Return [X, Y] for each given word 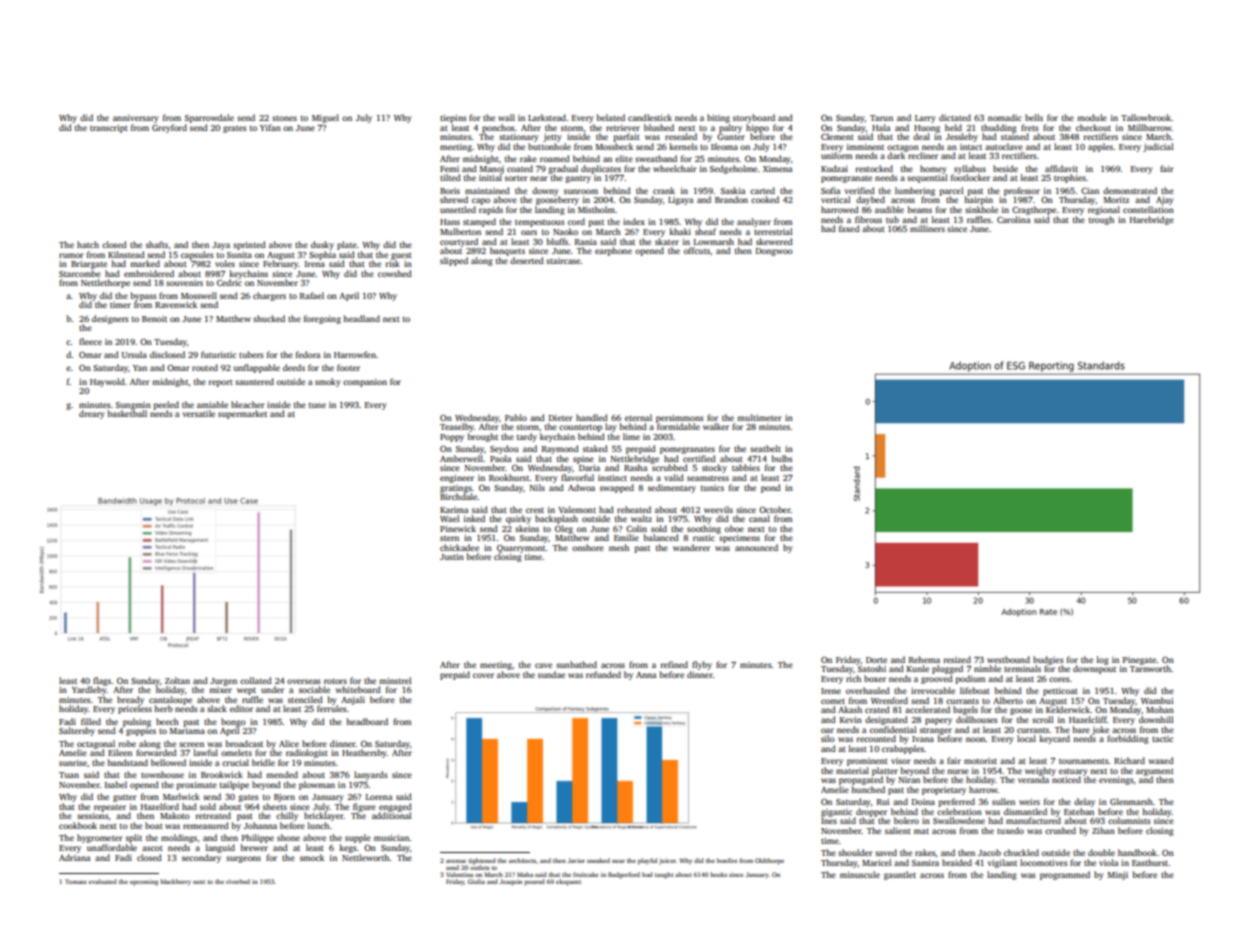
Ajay [1164, 200]
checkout [1093, 127]
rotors [335, 681]
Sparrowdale [209, 118]
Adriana [74, 857]
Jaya [221, 246]
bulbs [782, 458]
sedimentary [672, 488]
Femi [449, 169]
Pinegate [1140, 661]
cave [543, 665]
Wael [449, 518]
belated [611, 117]
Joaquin [511, 882]
